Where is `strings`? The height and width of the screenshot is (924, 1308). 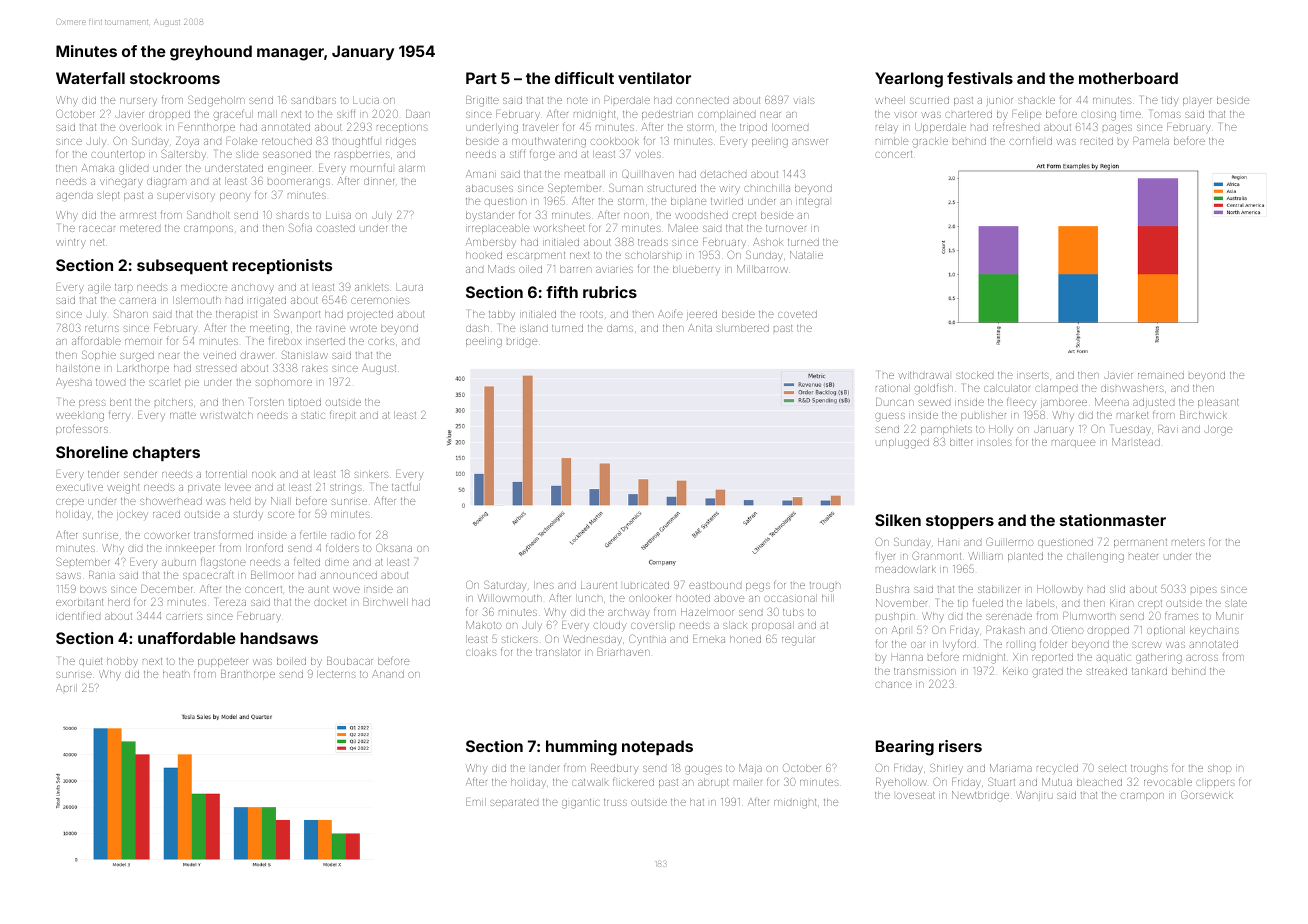 strings is located at coordinates (346, 489).
